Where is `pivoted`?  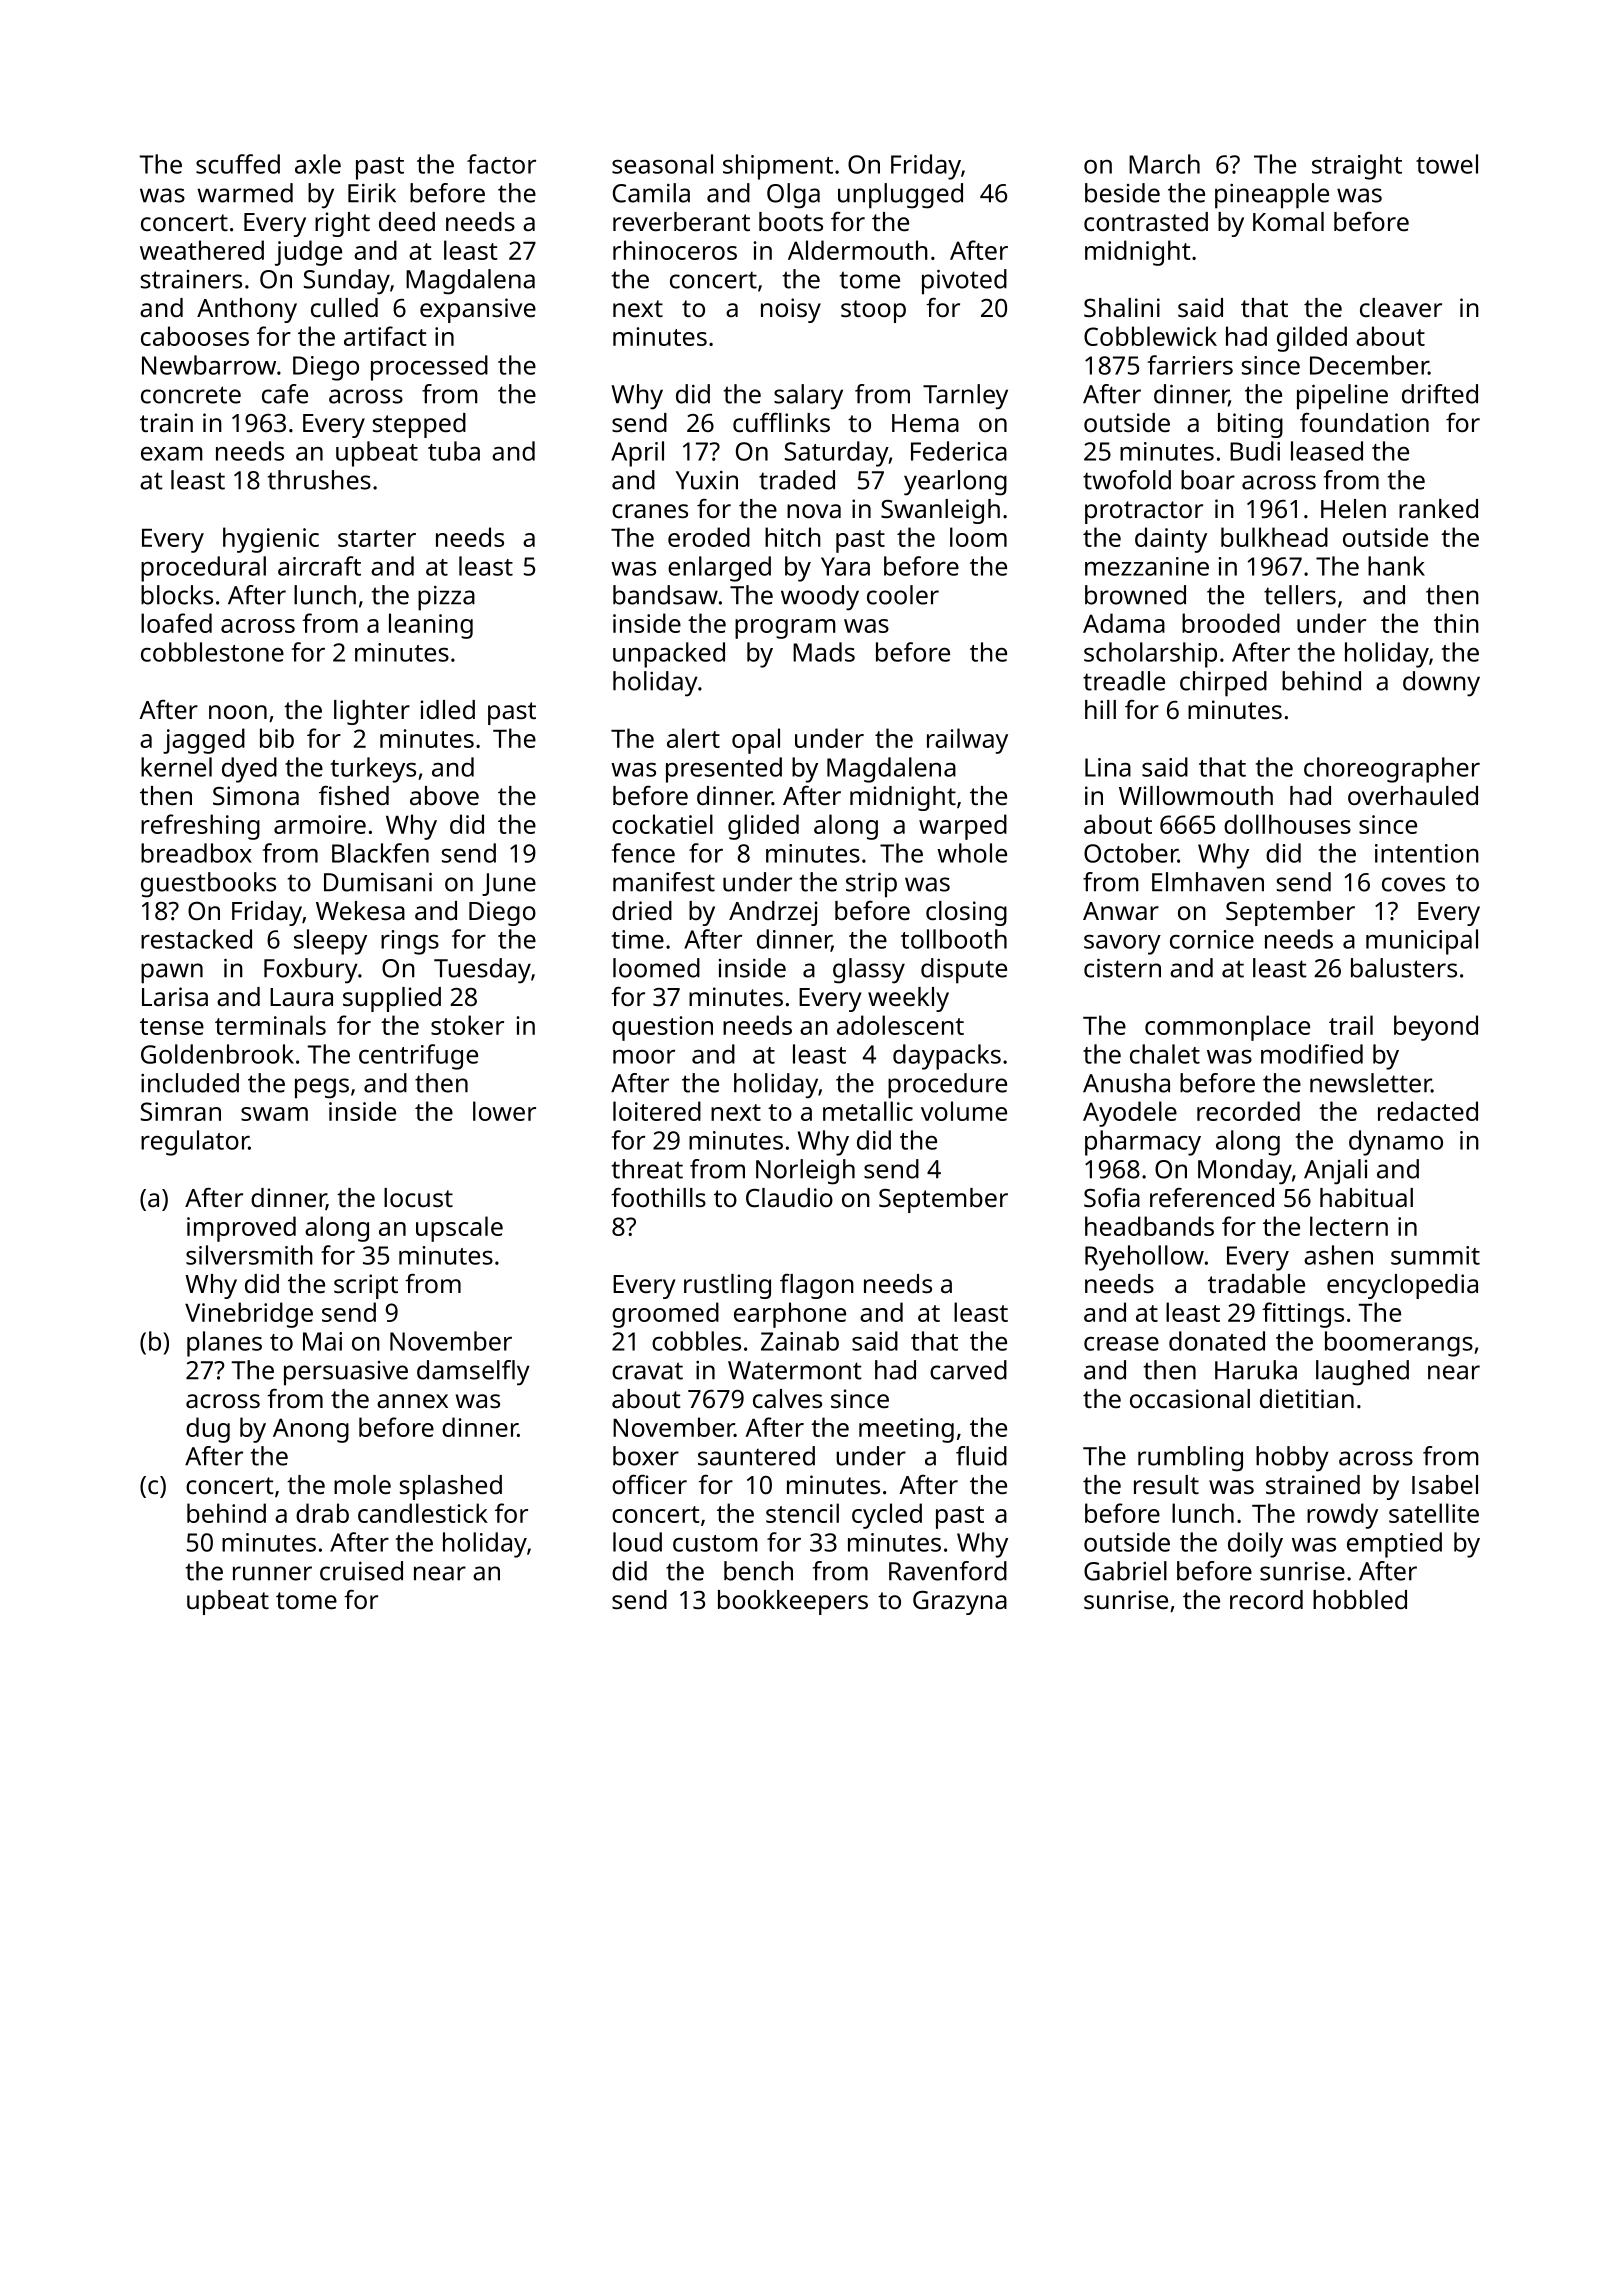 pivoted is located at coordinates (964, 282).
